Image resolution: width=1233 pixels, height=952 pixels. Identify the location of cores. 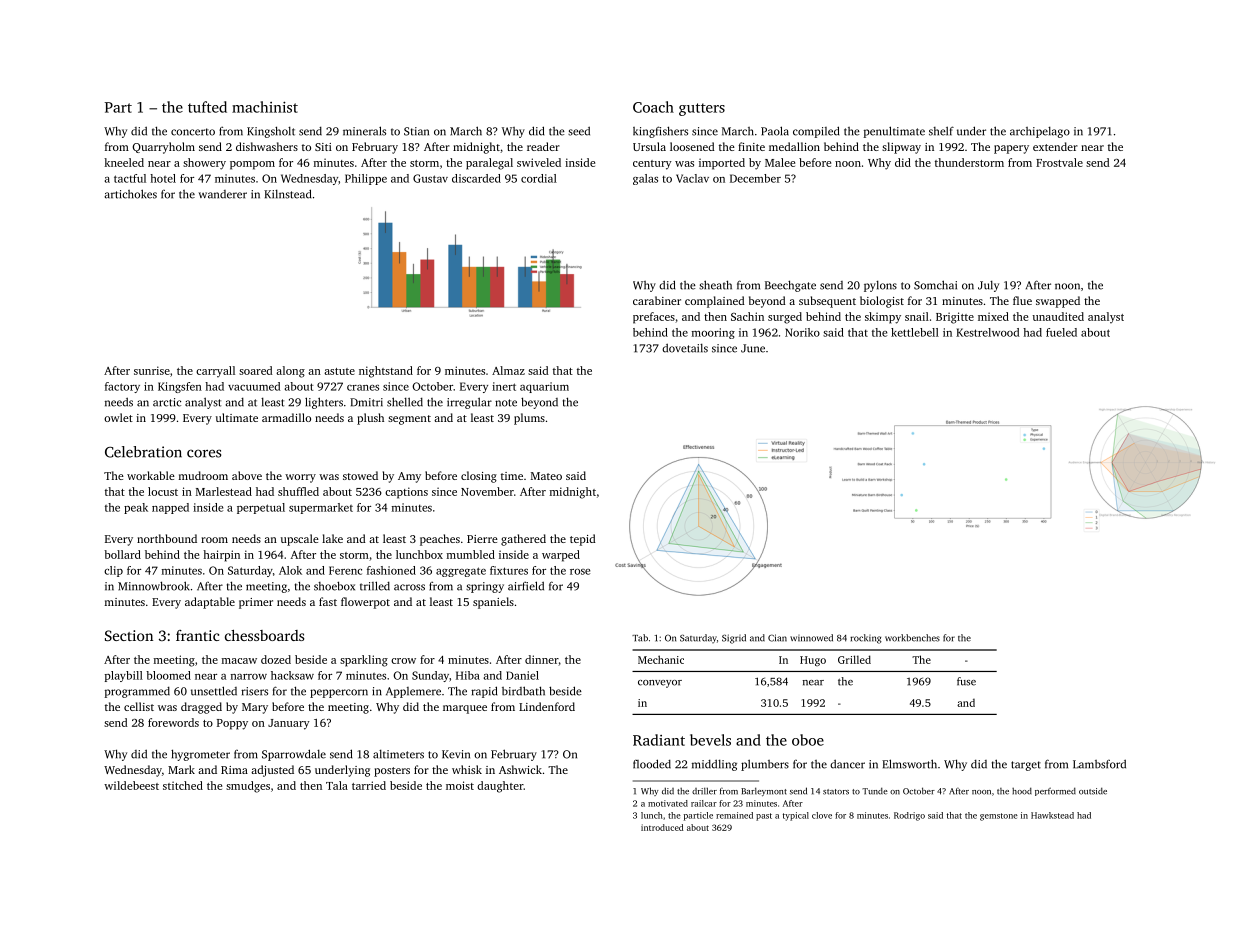
(204, 453).
